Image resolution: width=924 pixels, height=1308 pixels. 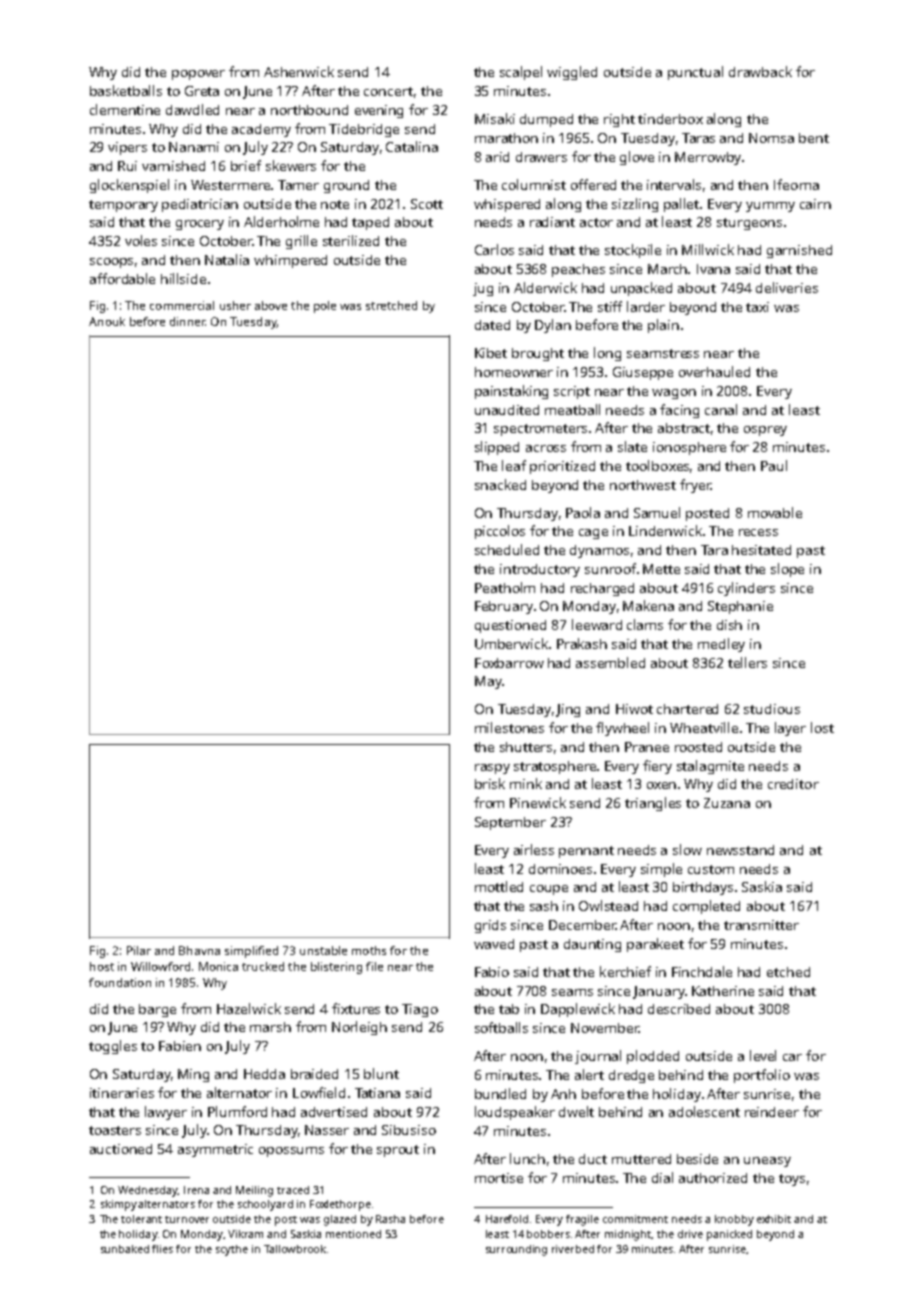 I want to click on May, so click(x=488, y=682).
